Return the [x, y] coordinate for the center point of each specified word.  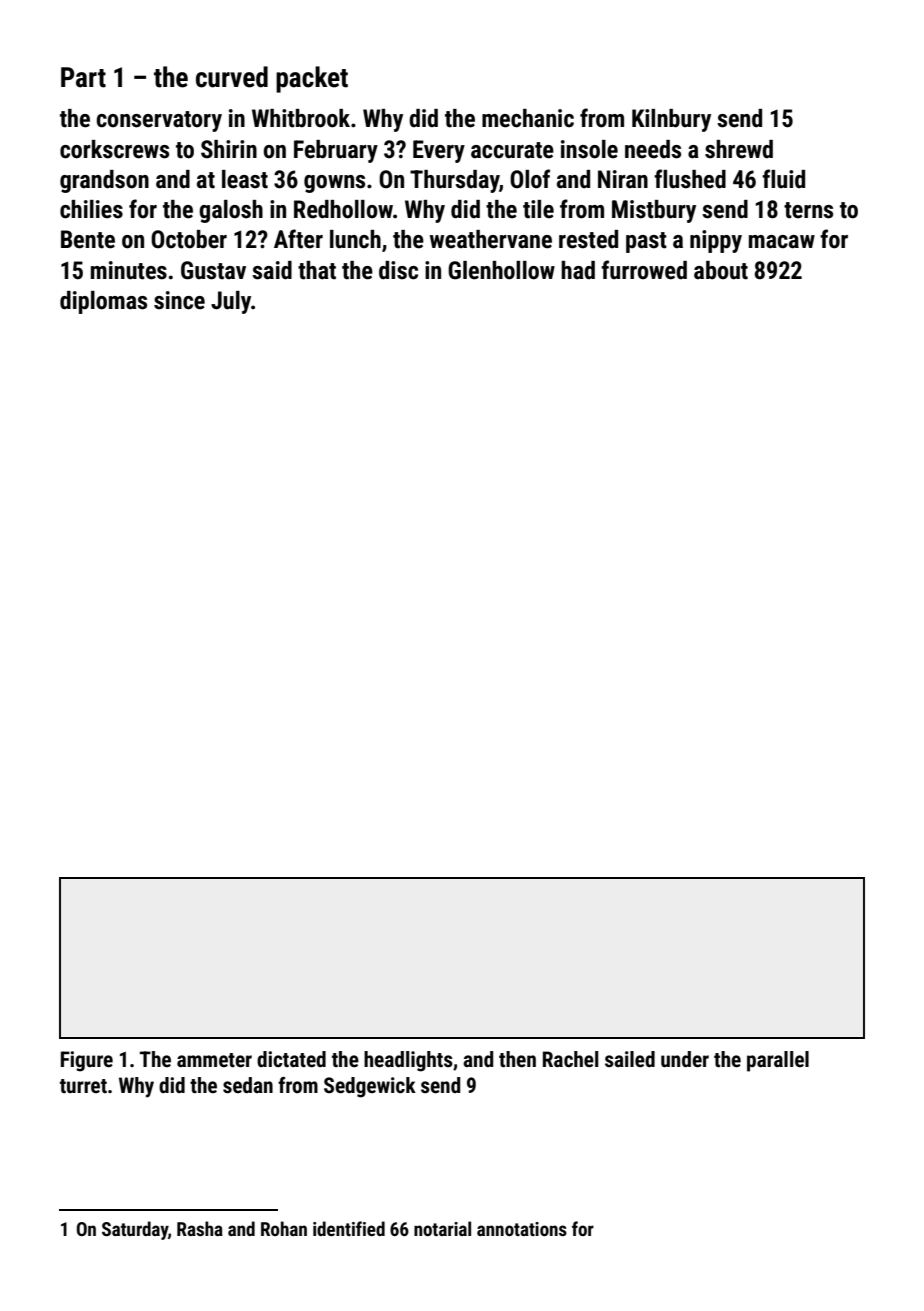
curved [232, 77]
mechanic [528, 118]
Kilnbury [671, 120]
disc [398, 270]
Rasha [200, 1228]
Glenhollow [501, 270]
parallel [778, 1061]
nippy [716, 241]
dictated [291, 1059]
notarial [442, 1228]
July [231, 302]
